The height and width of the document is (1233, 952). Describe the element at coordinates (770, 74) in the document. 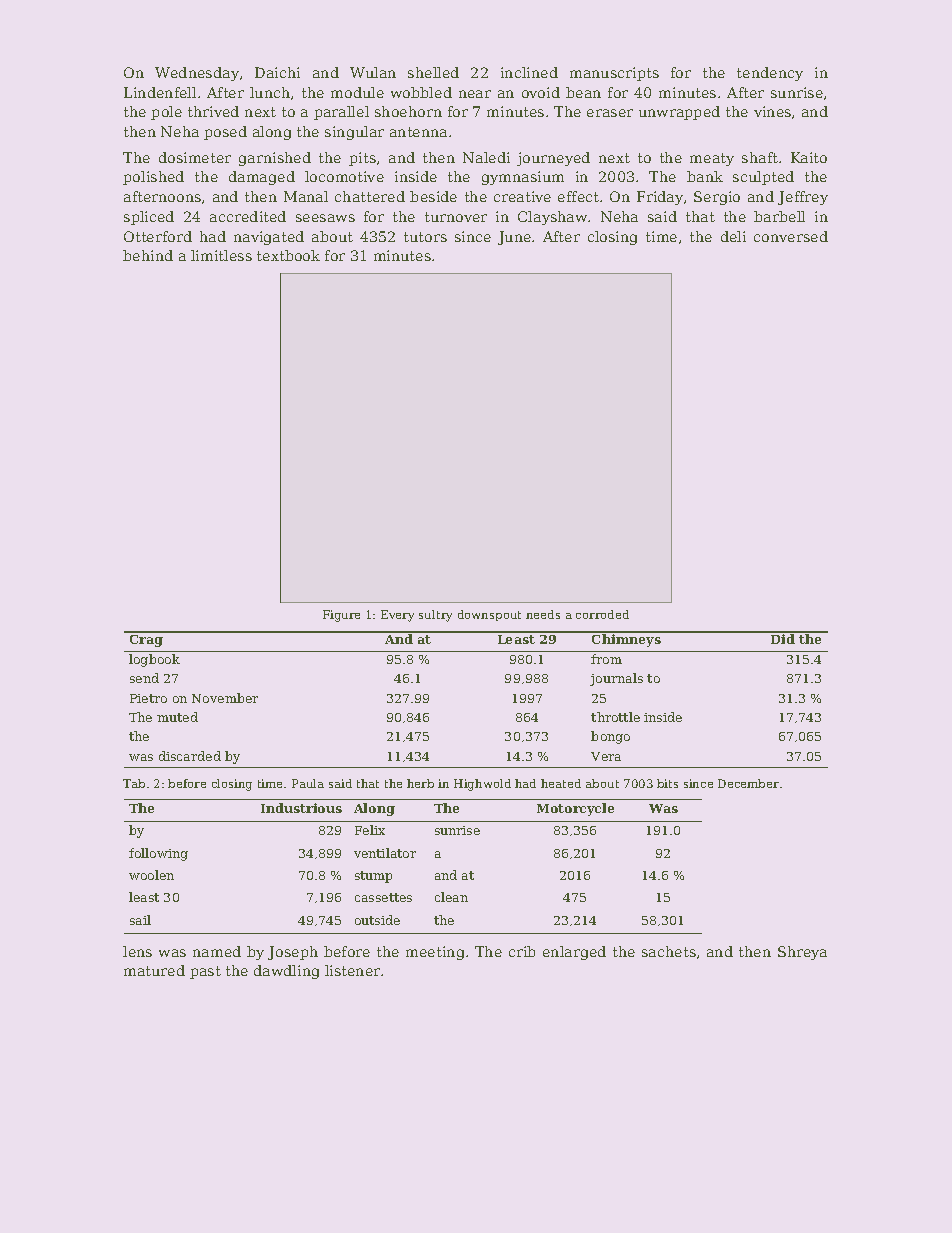

I see `tendency` at that location.
